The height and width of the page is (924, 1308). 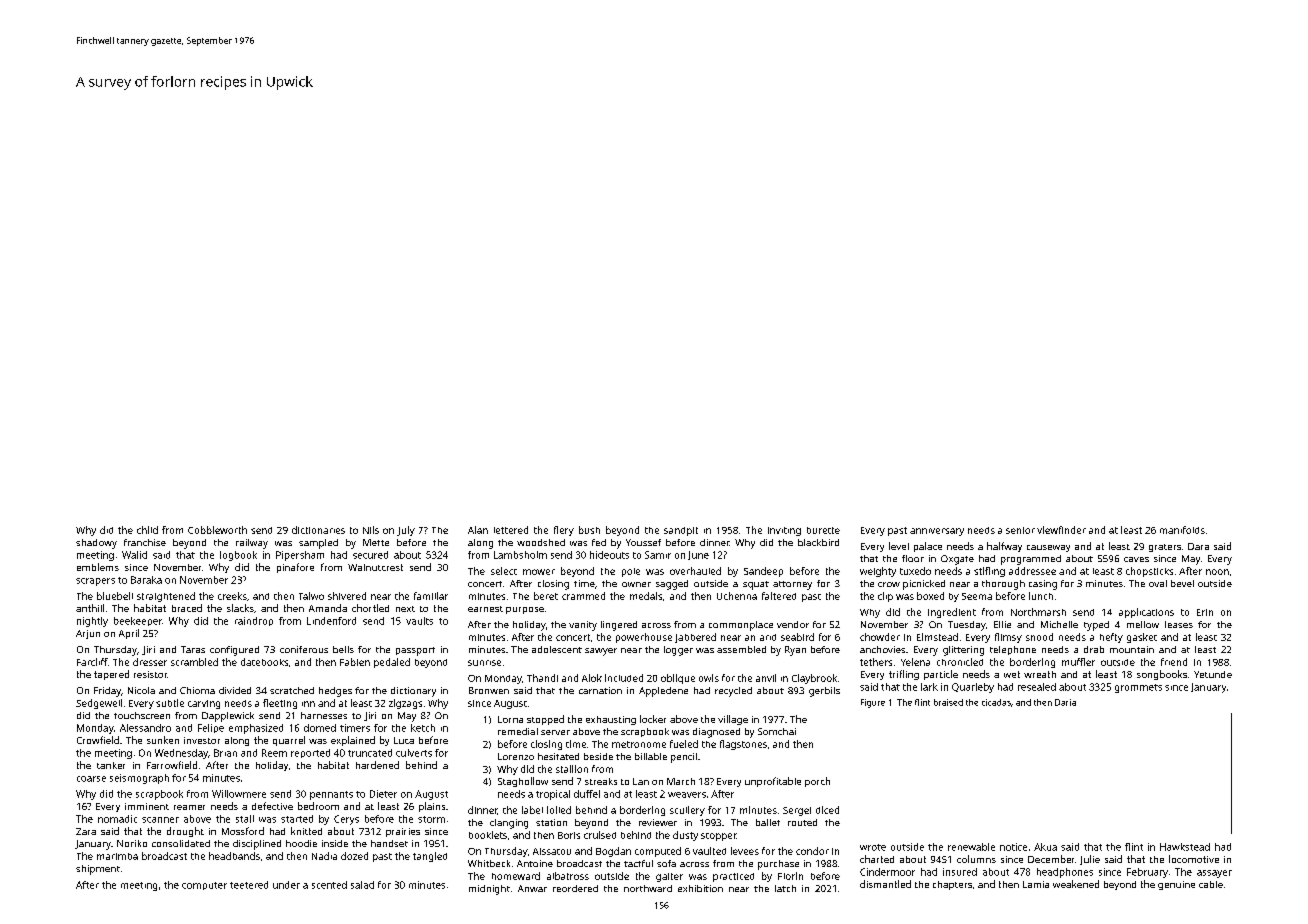 What do you see at coordinates (611, 720) in the page?
I see `exhausting` at bounding box center [611, 720].
